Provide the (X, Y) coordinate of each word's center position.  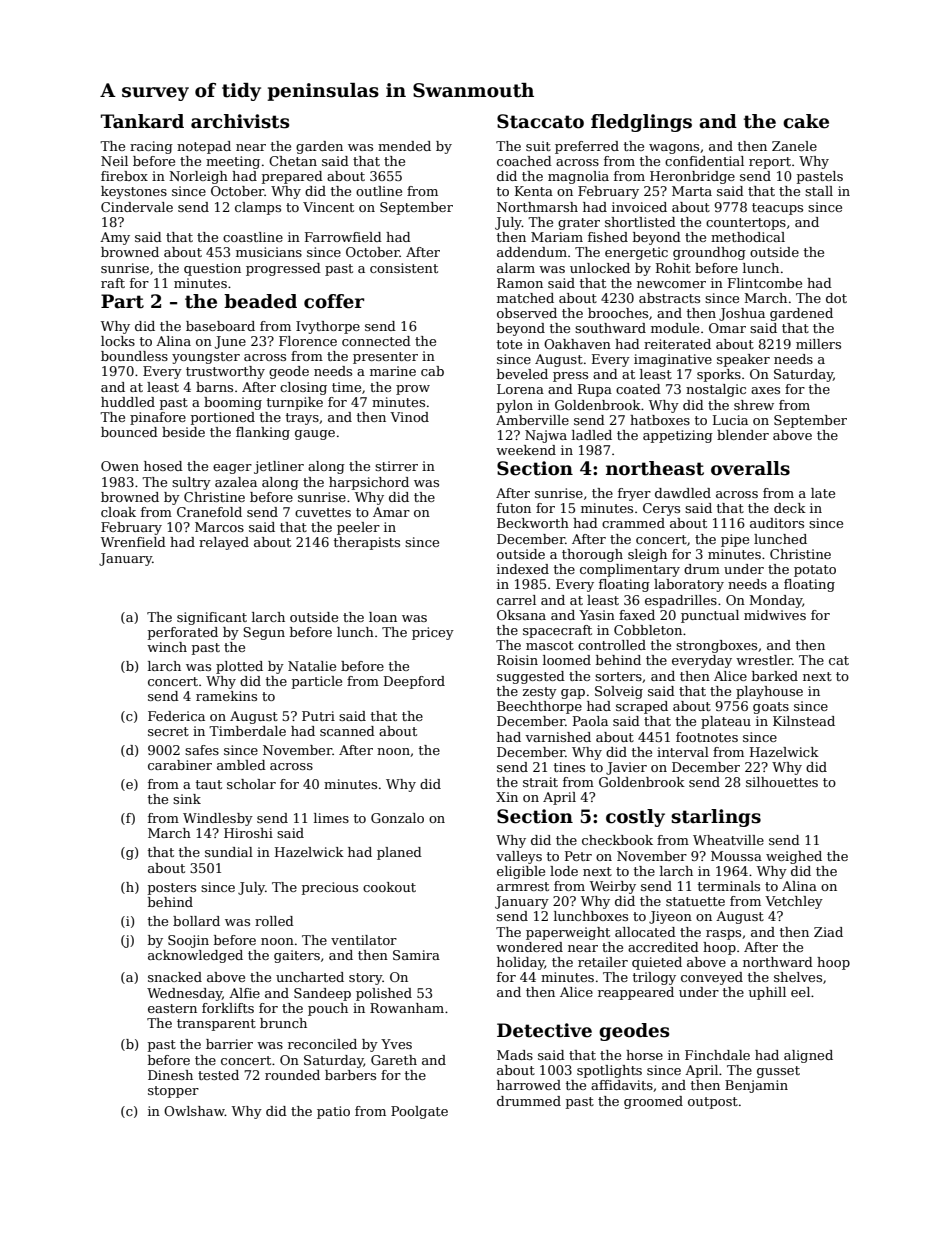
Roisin (517, 660)
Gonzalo (397, 818)
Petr (578, 856)
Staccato (540, 121)
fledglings (641, 123)
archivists (240, 121)
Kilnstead (804, 721)
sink (187, 799)
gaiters (297, 956)
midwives (775, 615)
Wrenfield (133, 542)
